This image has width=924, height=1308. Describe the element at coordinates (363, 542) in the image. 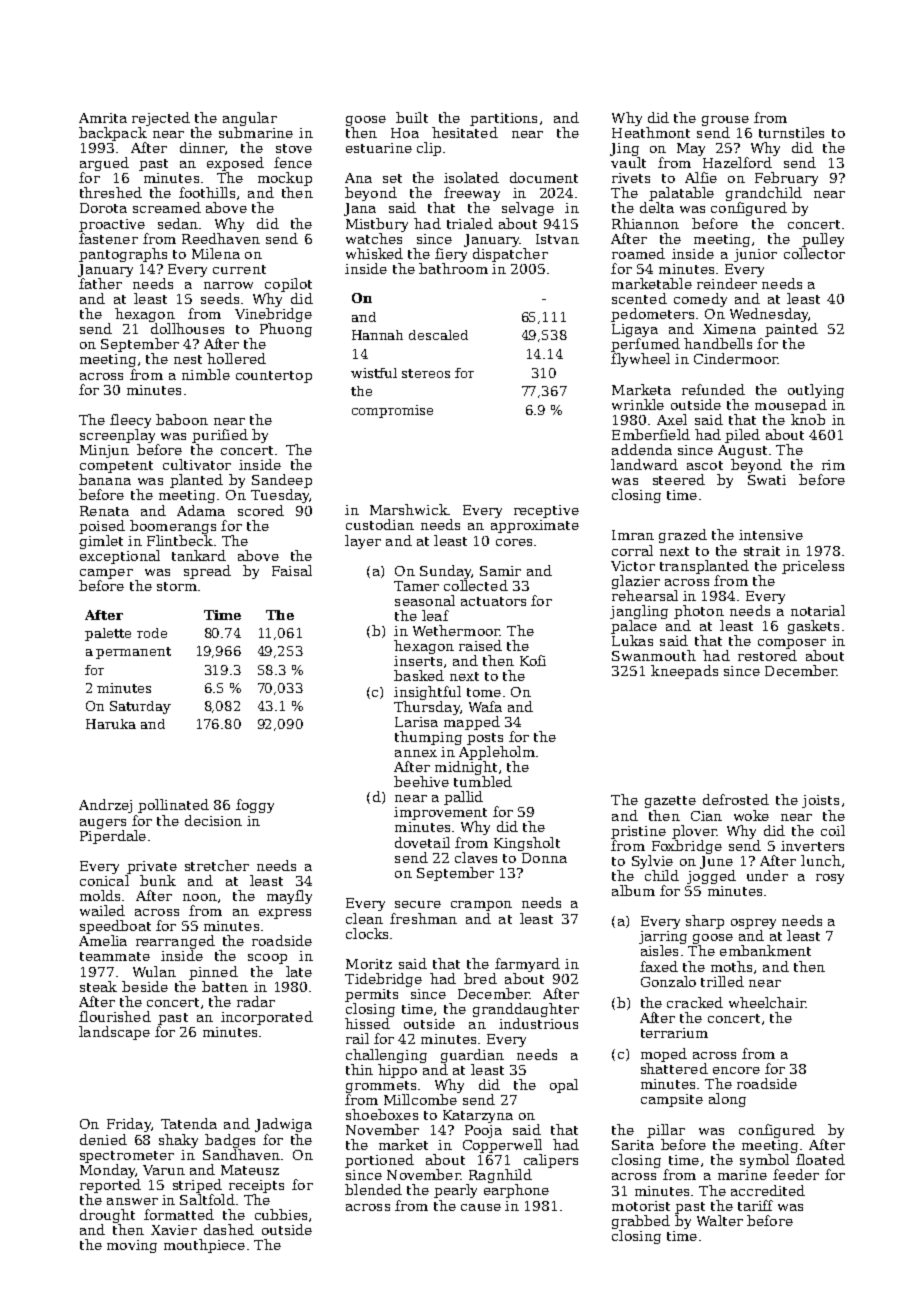

I see `layer` at that location.
